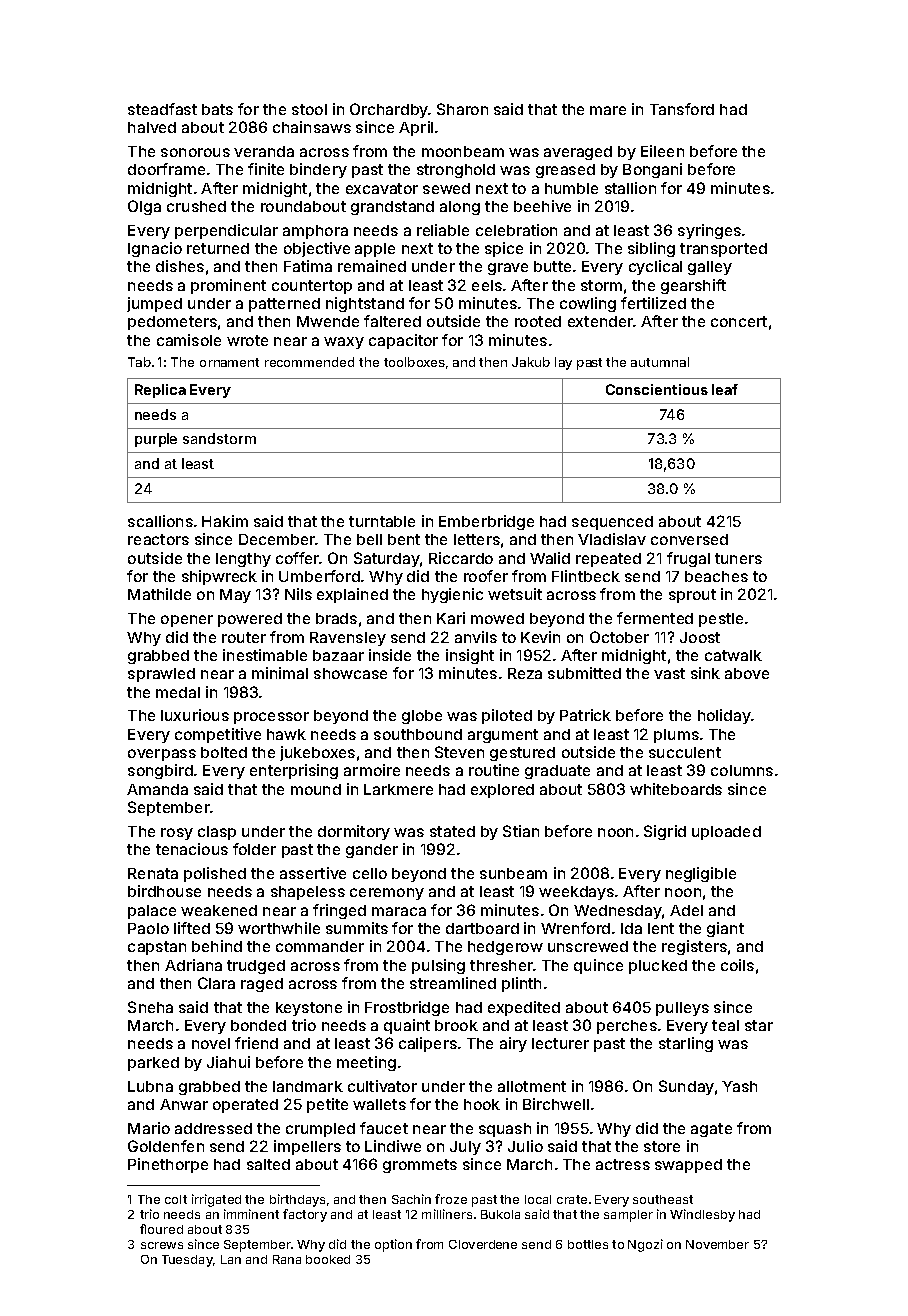 The image size is (908, 1316). Describe the element at coordinates (563, 363) in the document. I see `lay` at that location.
